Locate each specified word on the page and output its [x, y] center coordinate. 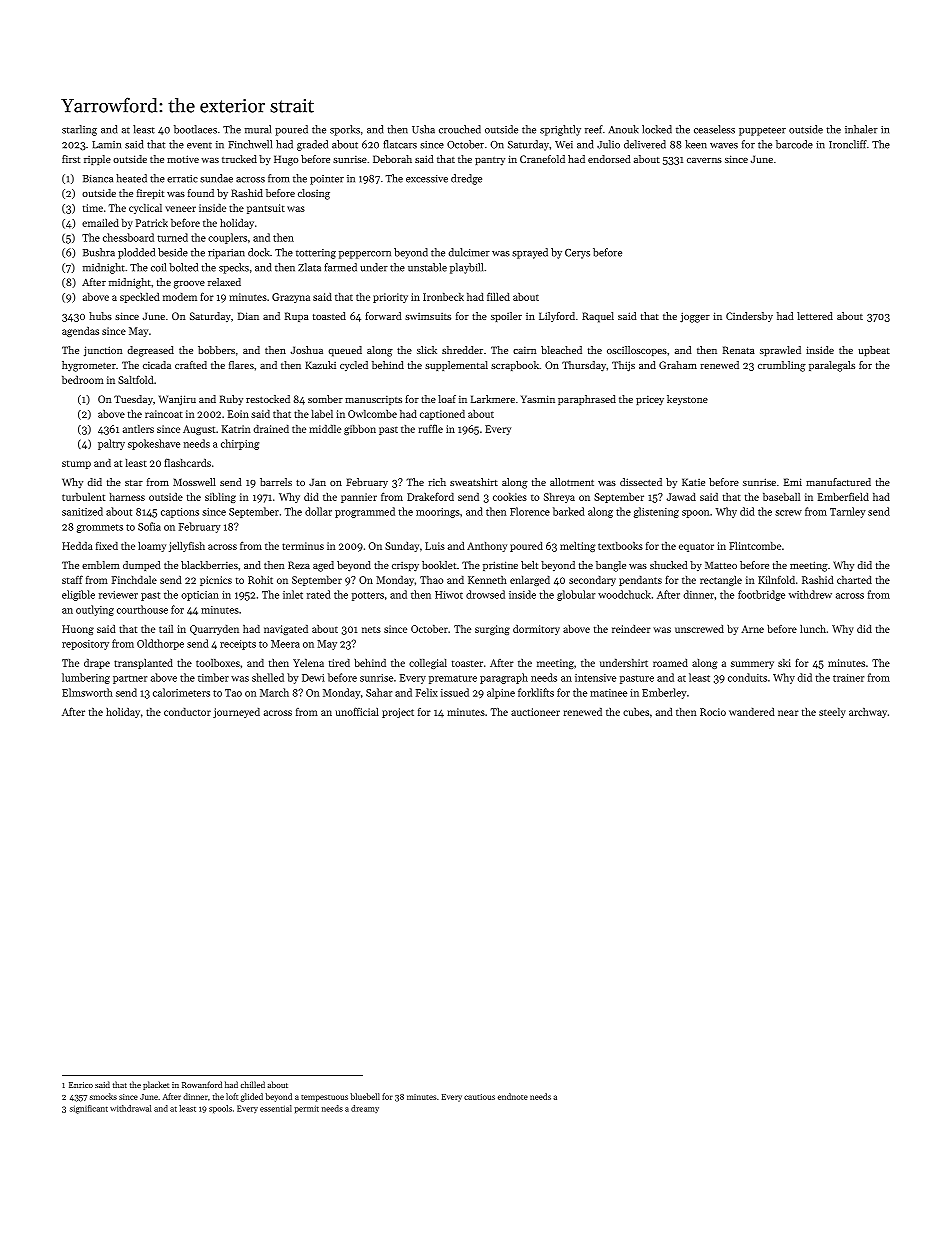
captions [180, 513]
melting [578, 547]
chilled [253, 1084]
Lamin [106, 145]
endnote [513, 1096]
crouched [460, 129]
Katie [693, 482]
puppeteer [762, 131]
